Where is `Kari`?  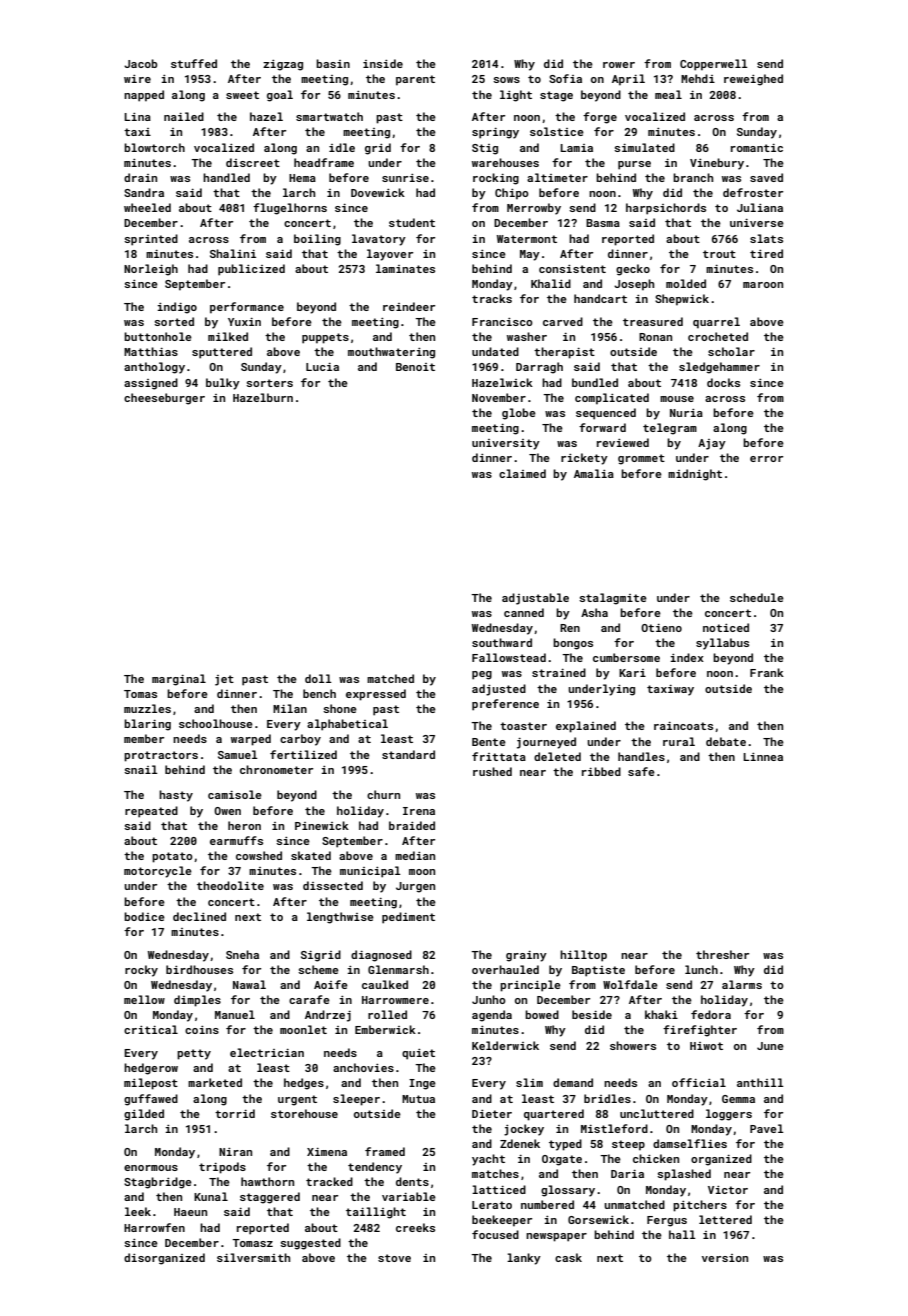
Kari is located at coordinates (632, 673).
